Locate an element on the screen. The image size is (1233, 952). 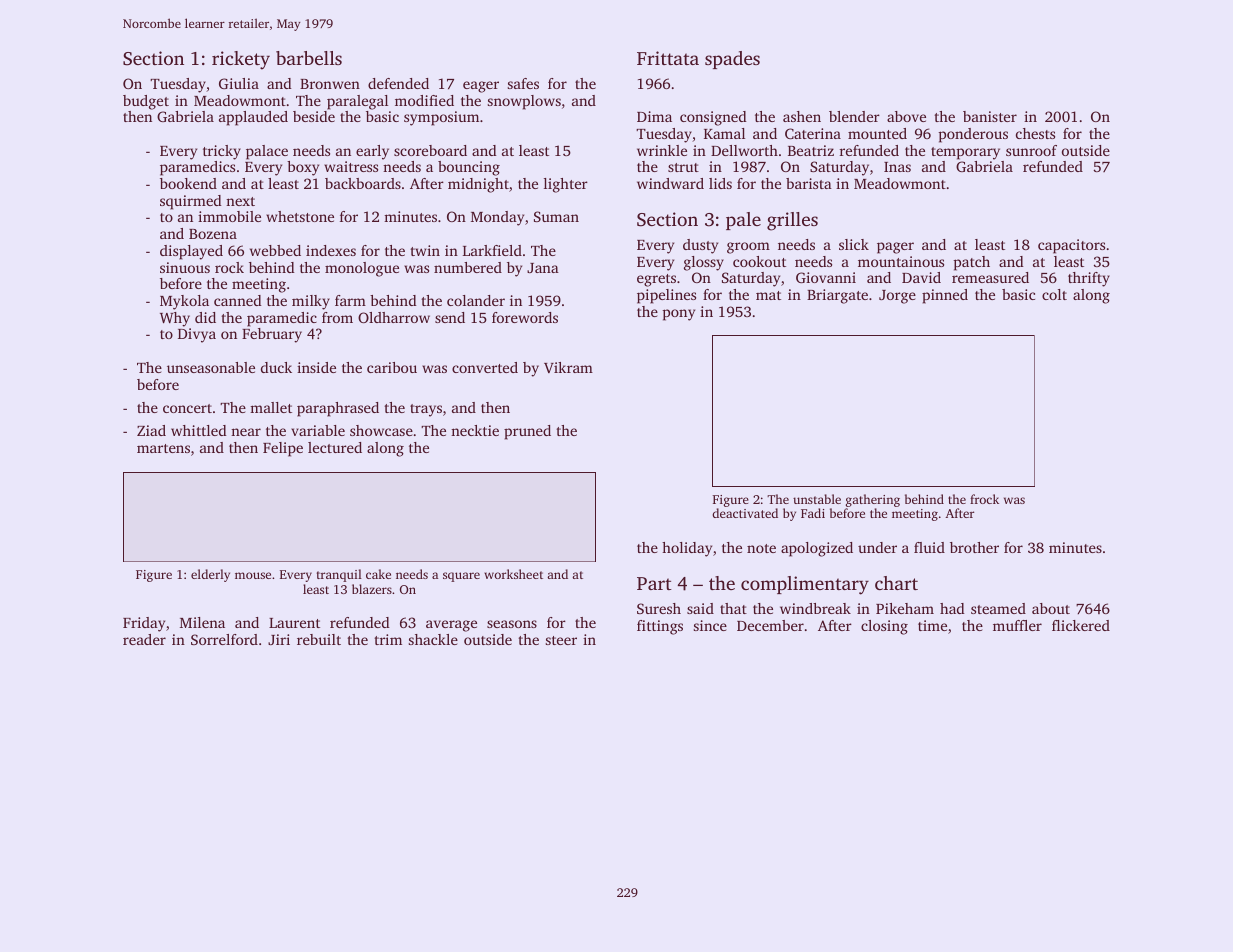
deactivated is located at coordinates (745, 513).
